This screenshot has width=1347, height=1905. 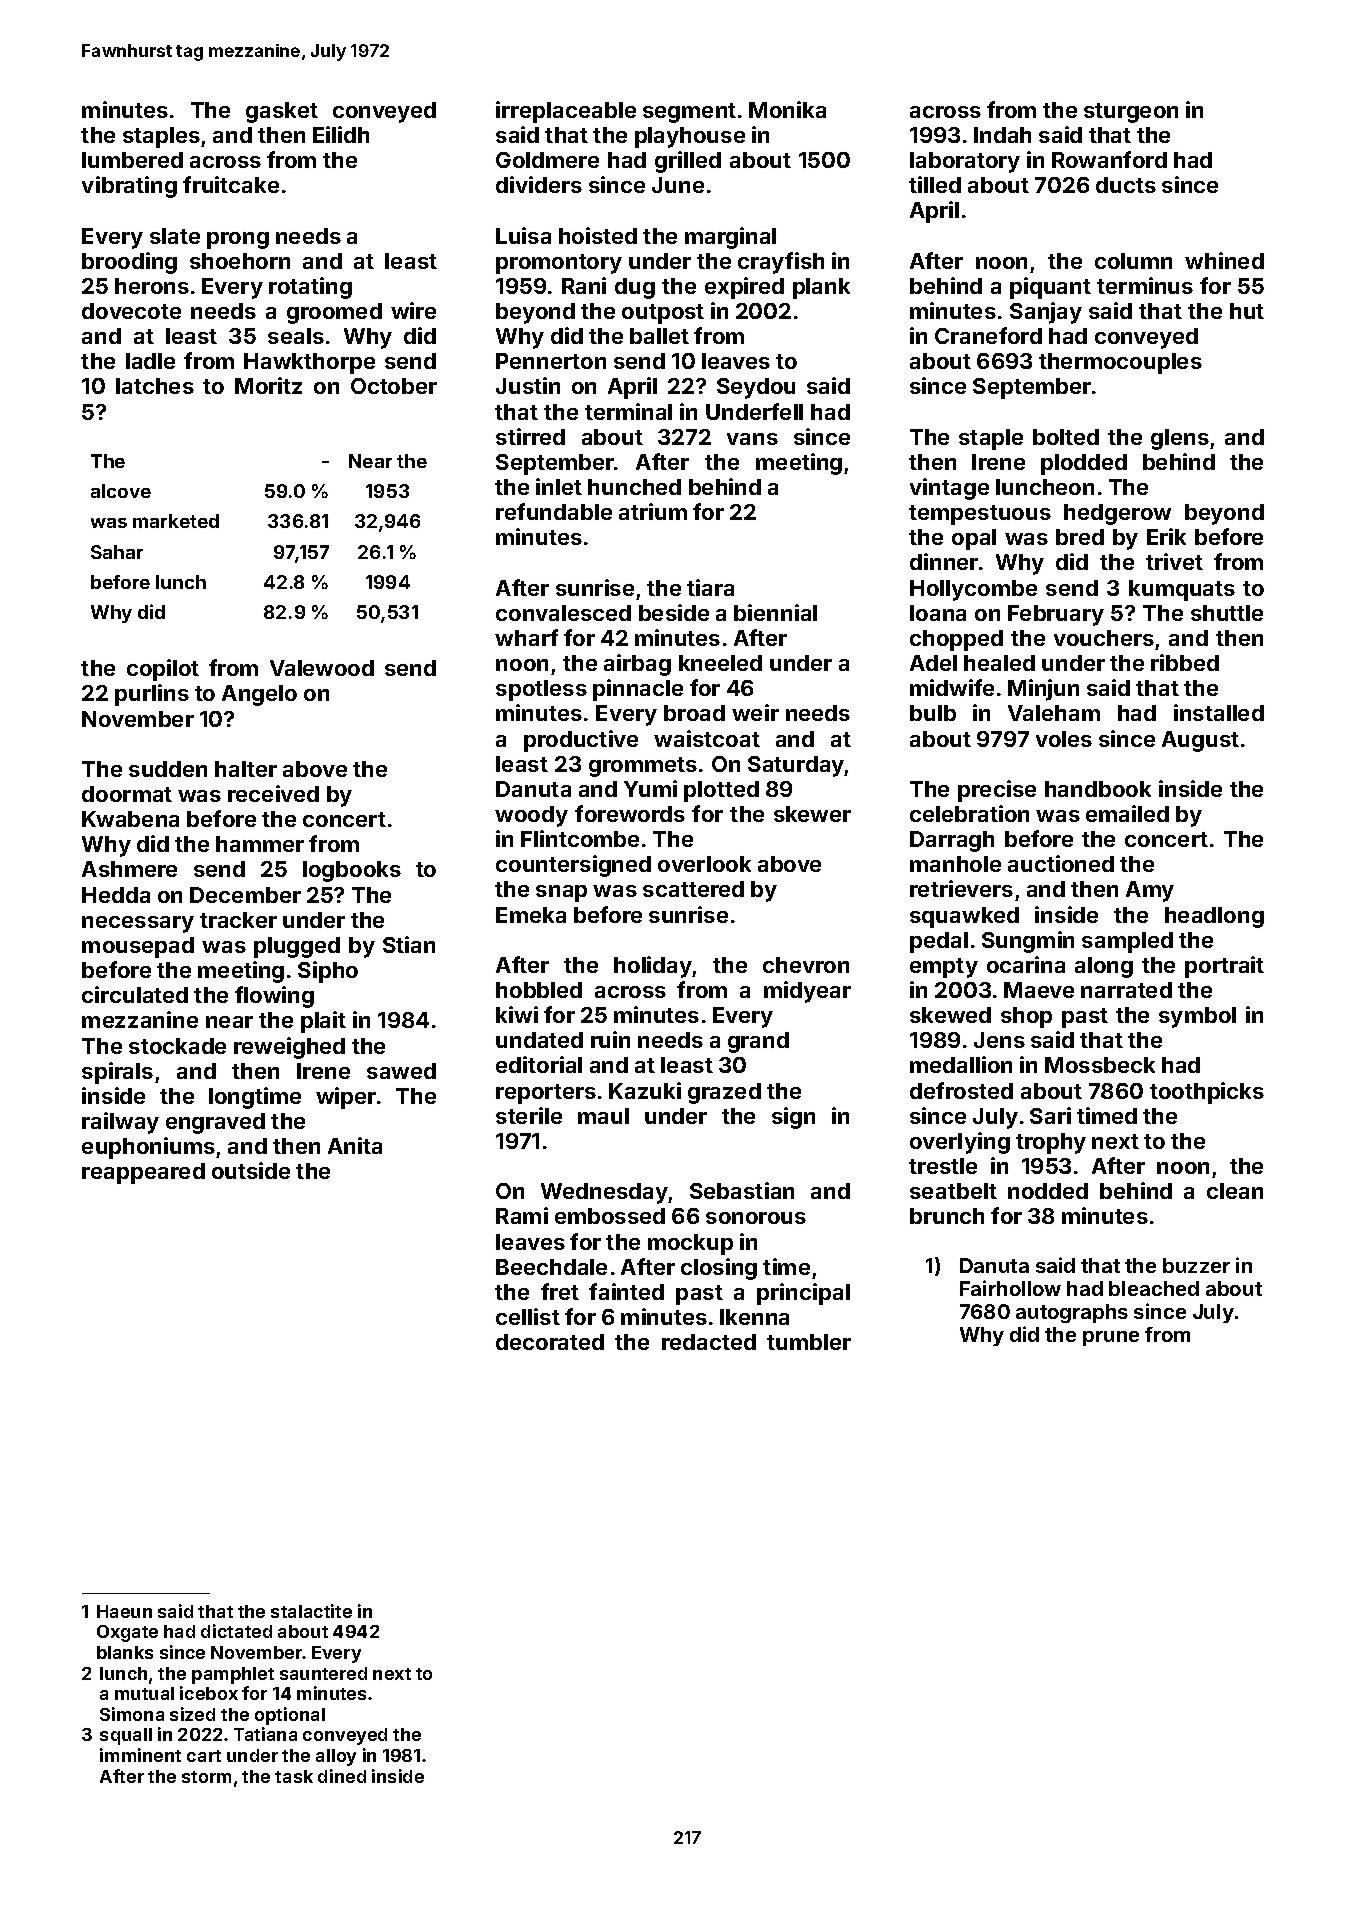 What do you see at coordinates (342, 1776) in the screenshot?
I see `dined` at bounding box center [342, 1776].
